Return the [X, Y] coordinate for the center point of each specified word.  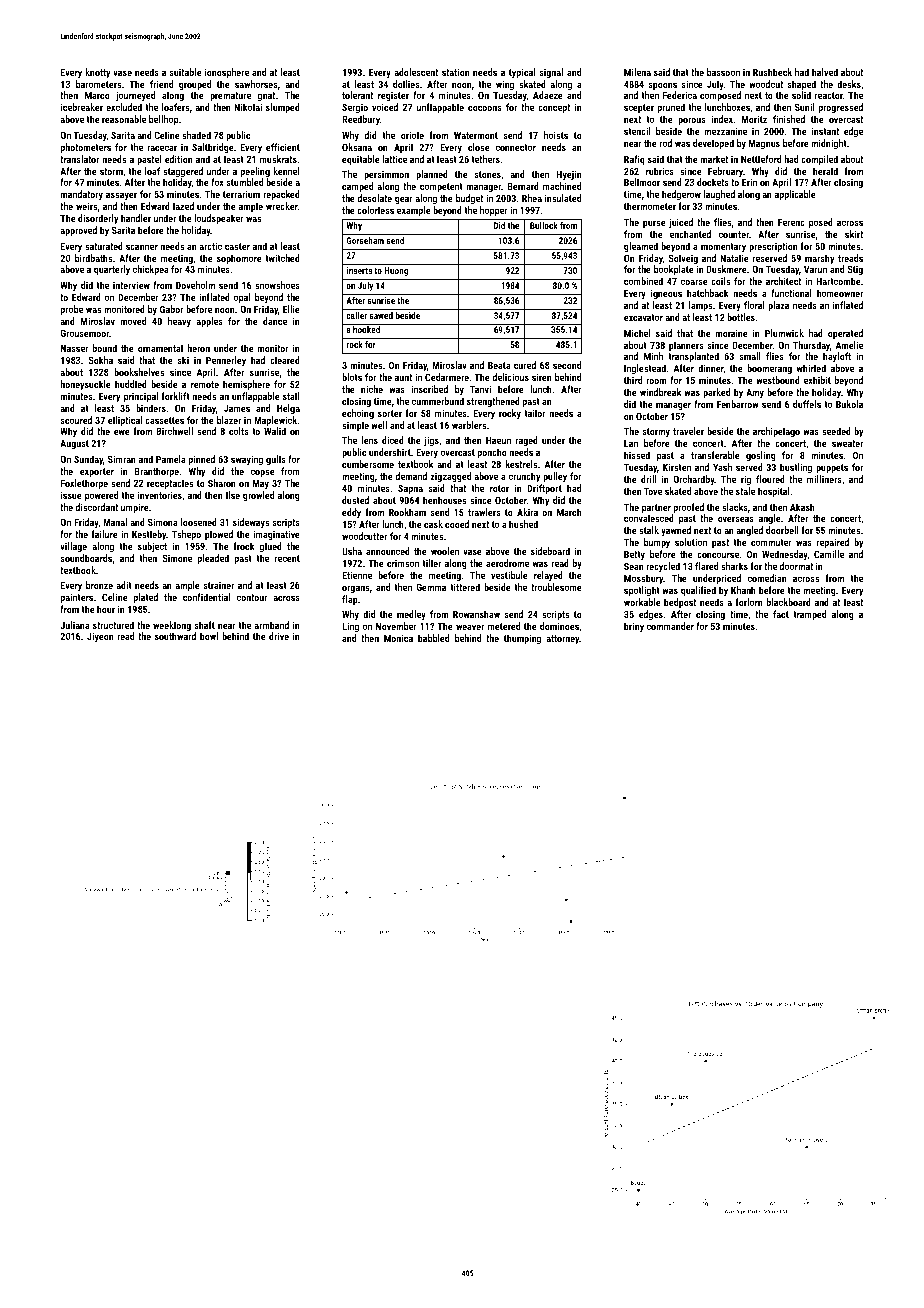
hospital [774, 492]
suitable [185, 72]
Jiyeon [100, 637]
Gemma [431, 587]
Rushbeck [772, 72]
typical [522, 73]
